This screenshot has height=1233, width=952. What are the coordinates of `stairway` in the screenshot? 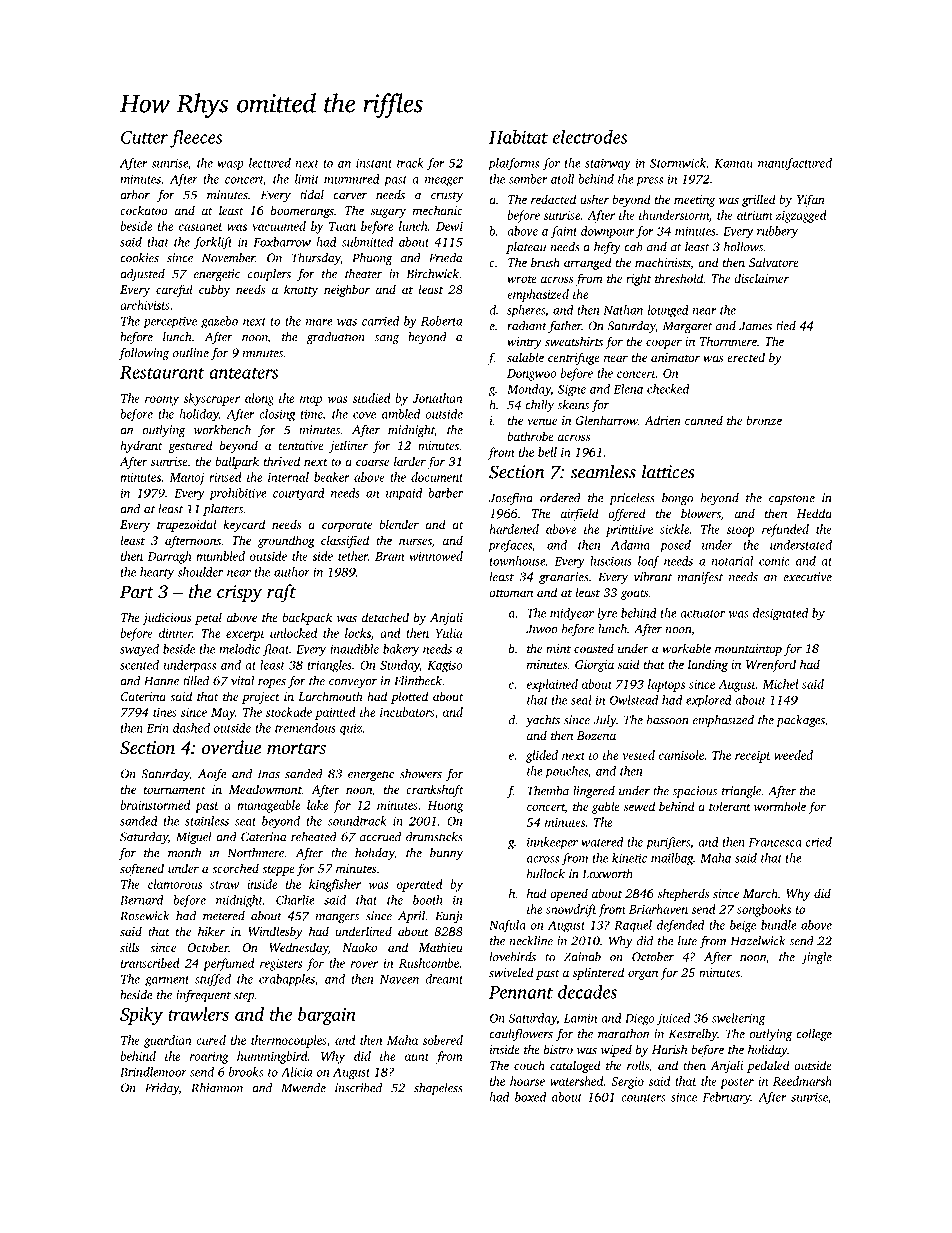 It's located at (608, 165).
